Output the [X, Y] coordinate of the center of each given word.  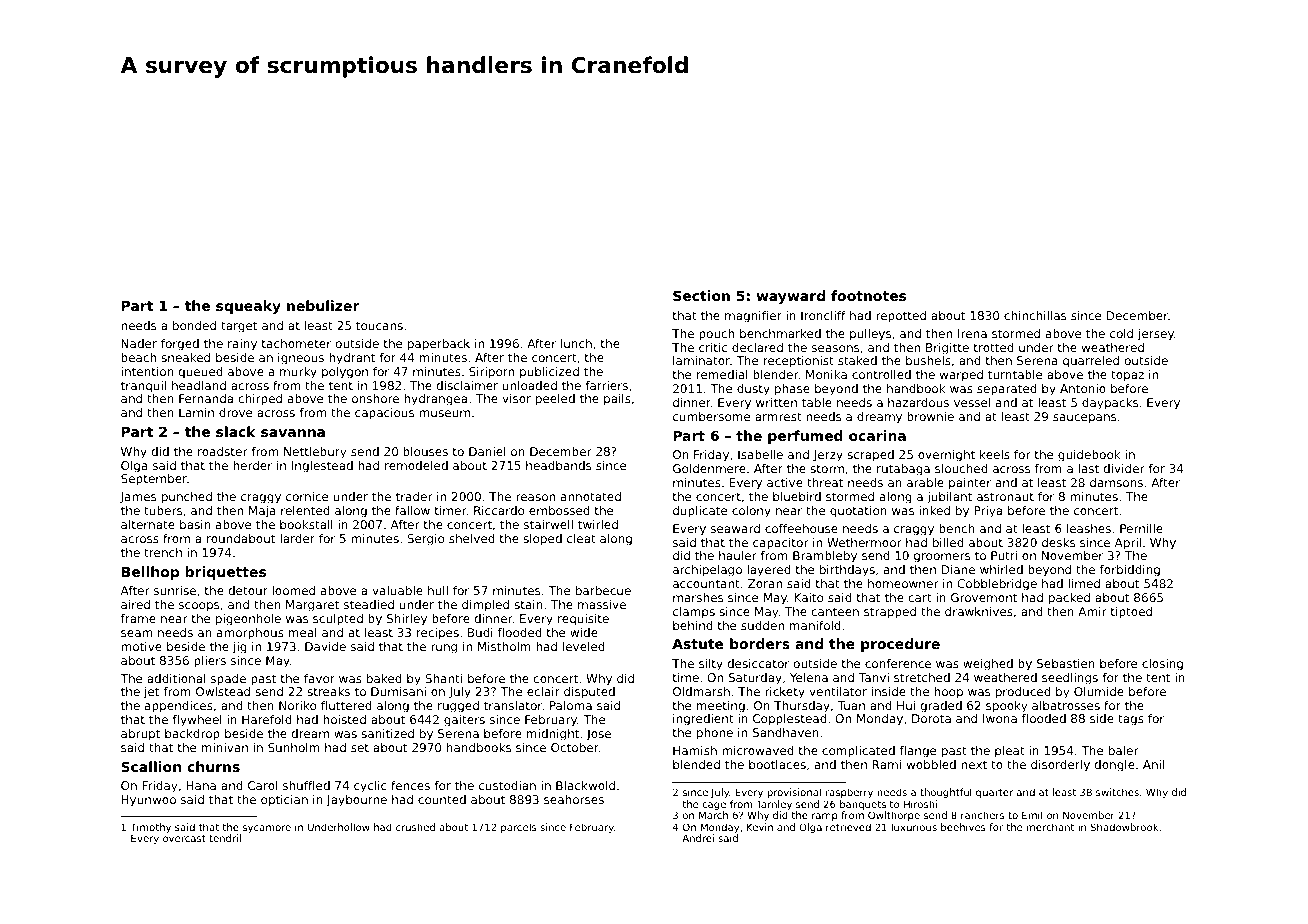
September [154, 480]
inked [934, 510]
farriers [606, 385]
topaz [1127, 376]
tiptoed [1131, 613]
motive [141, 646]
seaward [735, 528]
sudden [762, 625]
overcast [184, 838]
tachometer [296, 343]
